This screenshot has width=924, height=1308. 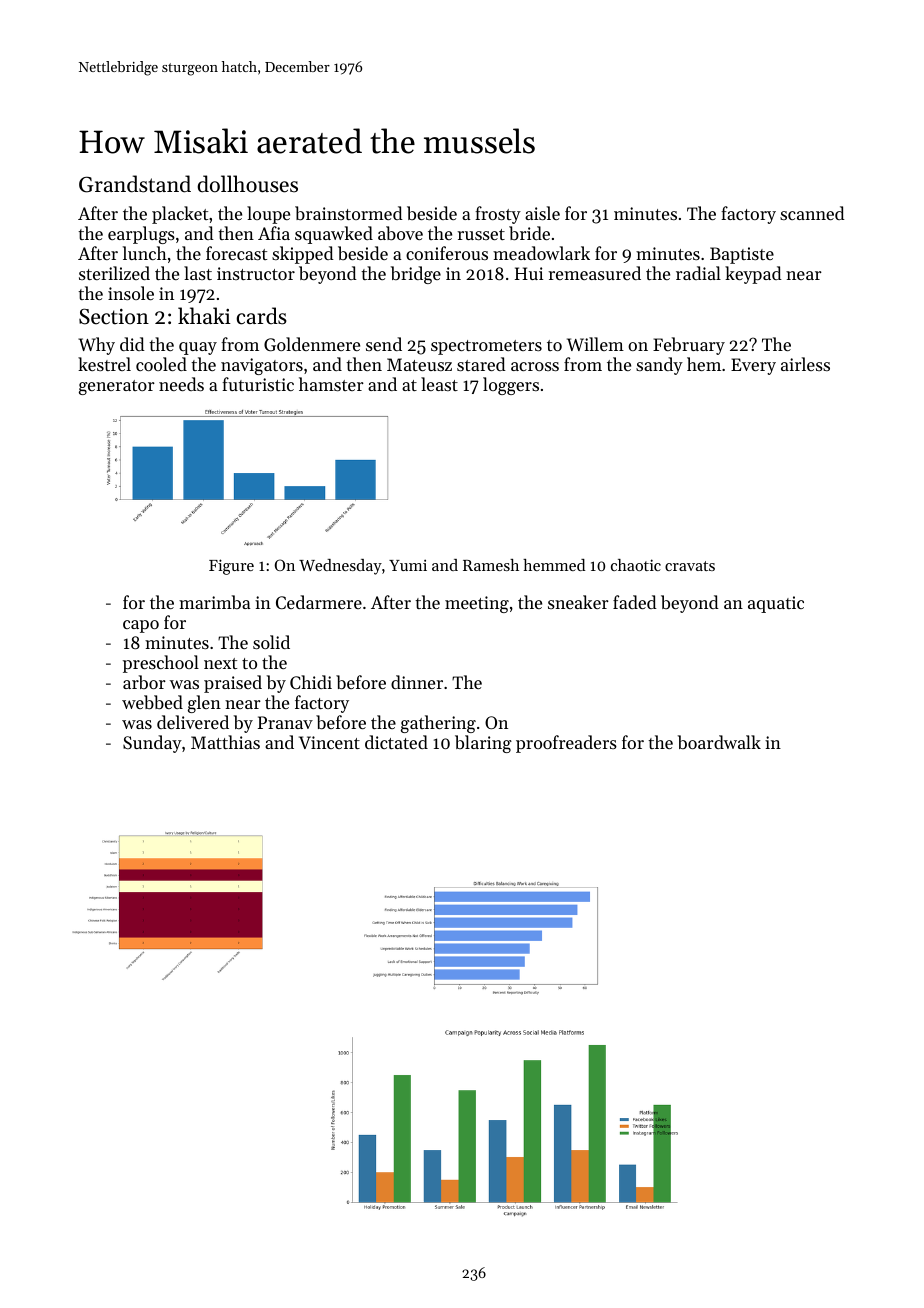 I want to click on airless, so click(x=805, y=364).
